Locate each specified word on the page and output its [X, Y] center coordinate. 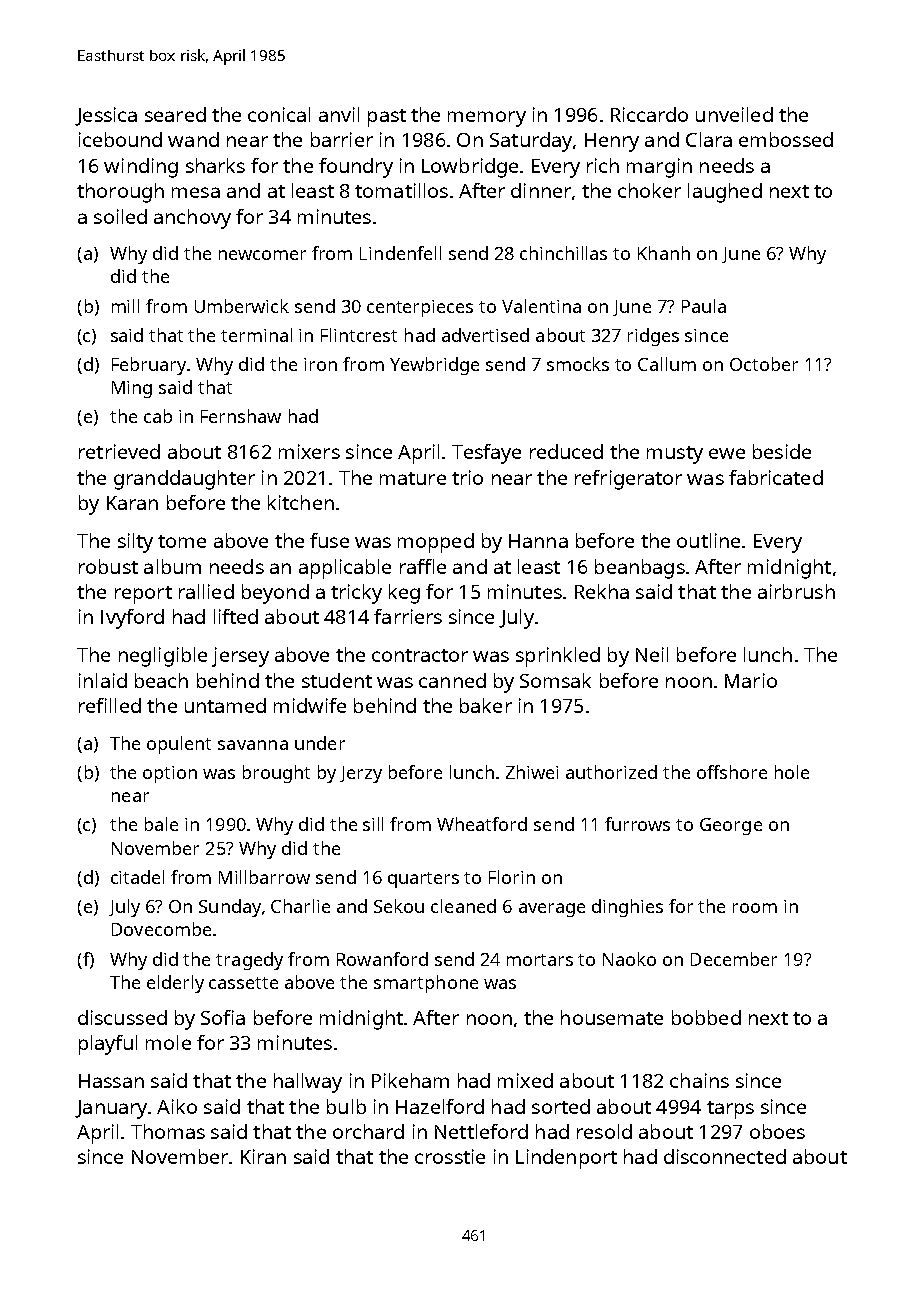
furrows [637, 824]
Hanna [538, 541]
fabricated [776, 477]
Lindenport [566, 1159]
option [170, 774]
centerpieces [420, 308]
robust [108, 566]
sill [373, 824]
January [111, 1109]
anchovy [192, 219]
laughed [725, 193]
